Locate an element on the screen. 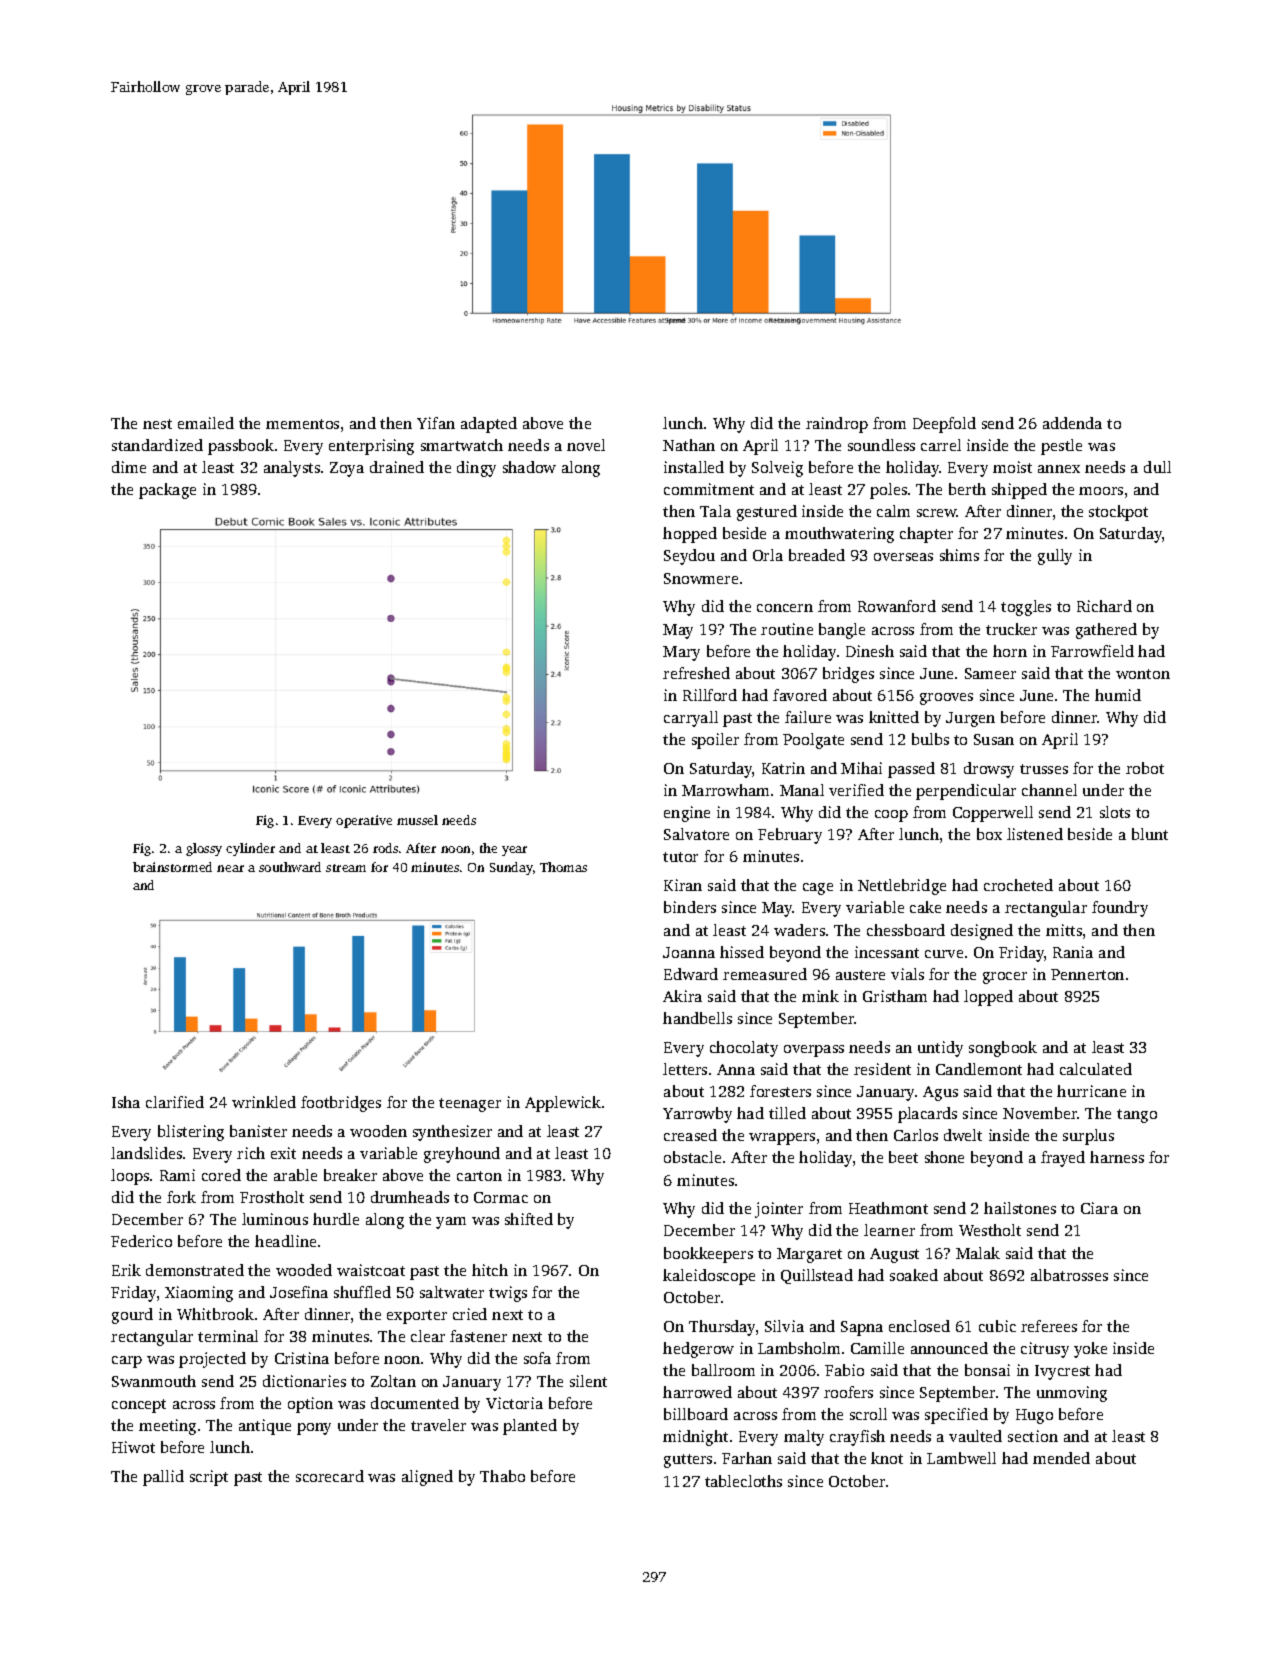 The height and width of the screenshot is (1663, 1285). kaleidoscope is located at coordinates (709, 1277).
